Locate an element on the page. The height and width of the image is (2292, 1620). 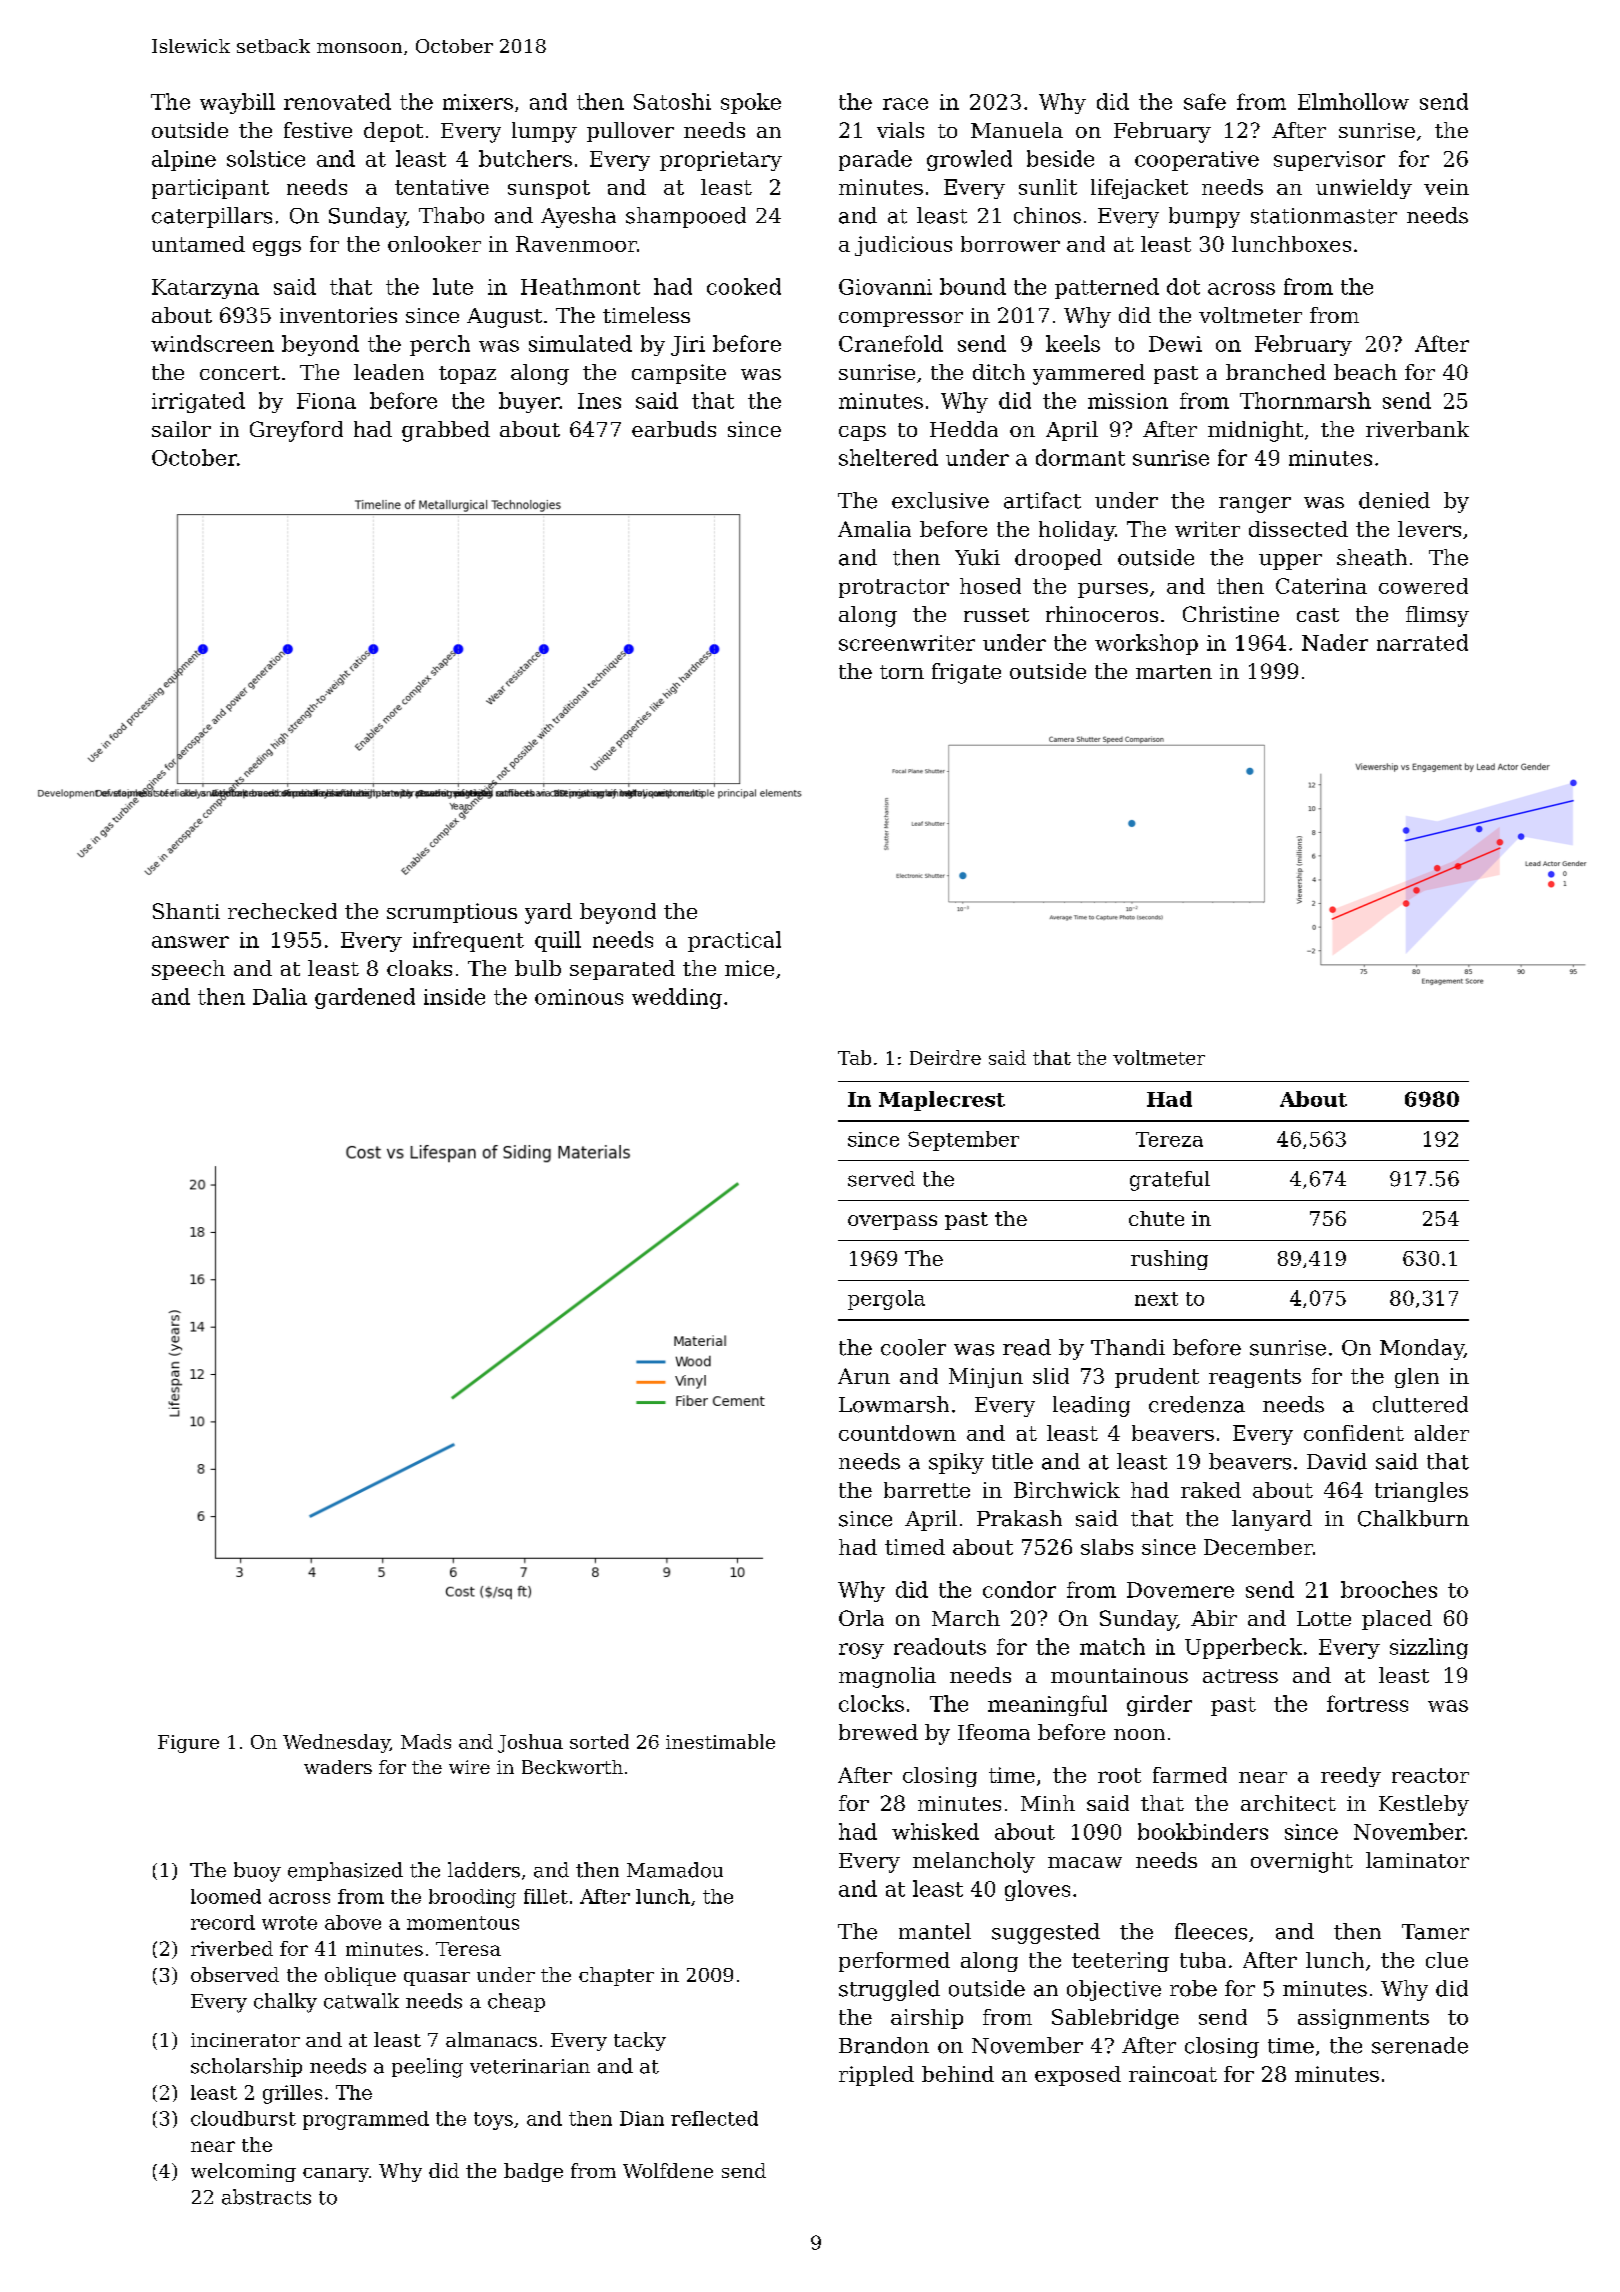
Satoshi is located at coordinates (672, 101).
